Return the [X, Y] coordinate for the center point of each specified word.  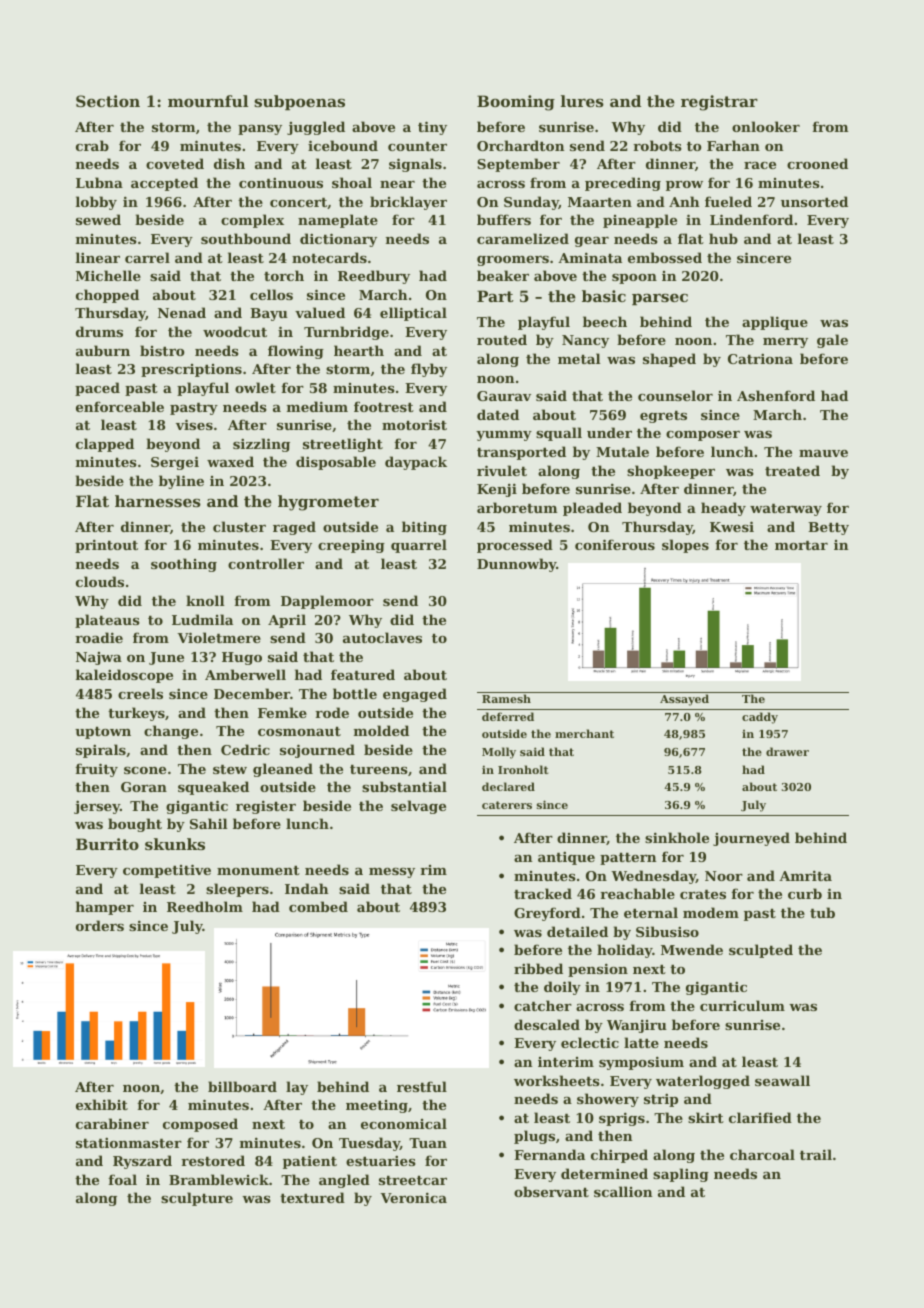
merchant [584, 733]
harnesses [158, 501]
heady [723, 509]
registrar [719, 103]
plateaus [107, 621]
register [266, 807]
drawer [787, 751]
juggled [316, 128]
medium [317, 406]
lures [582, 101]
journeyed [751, 839]
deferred [508, 716]
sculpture [197, 1199]
